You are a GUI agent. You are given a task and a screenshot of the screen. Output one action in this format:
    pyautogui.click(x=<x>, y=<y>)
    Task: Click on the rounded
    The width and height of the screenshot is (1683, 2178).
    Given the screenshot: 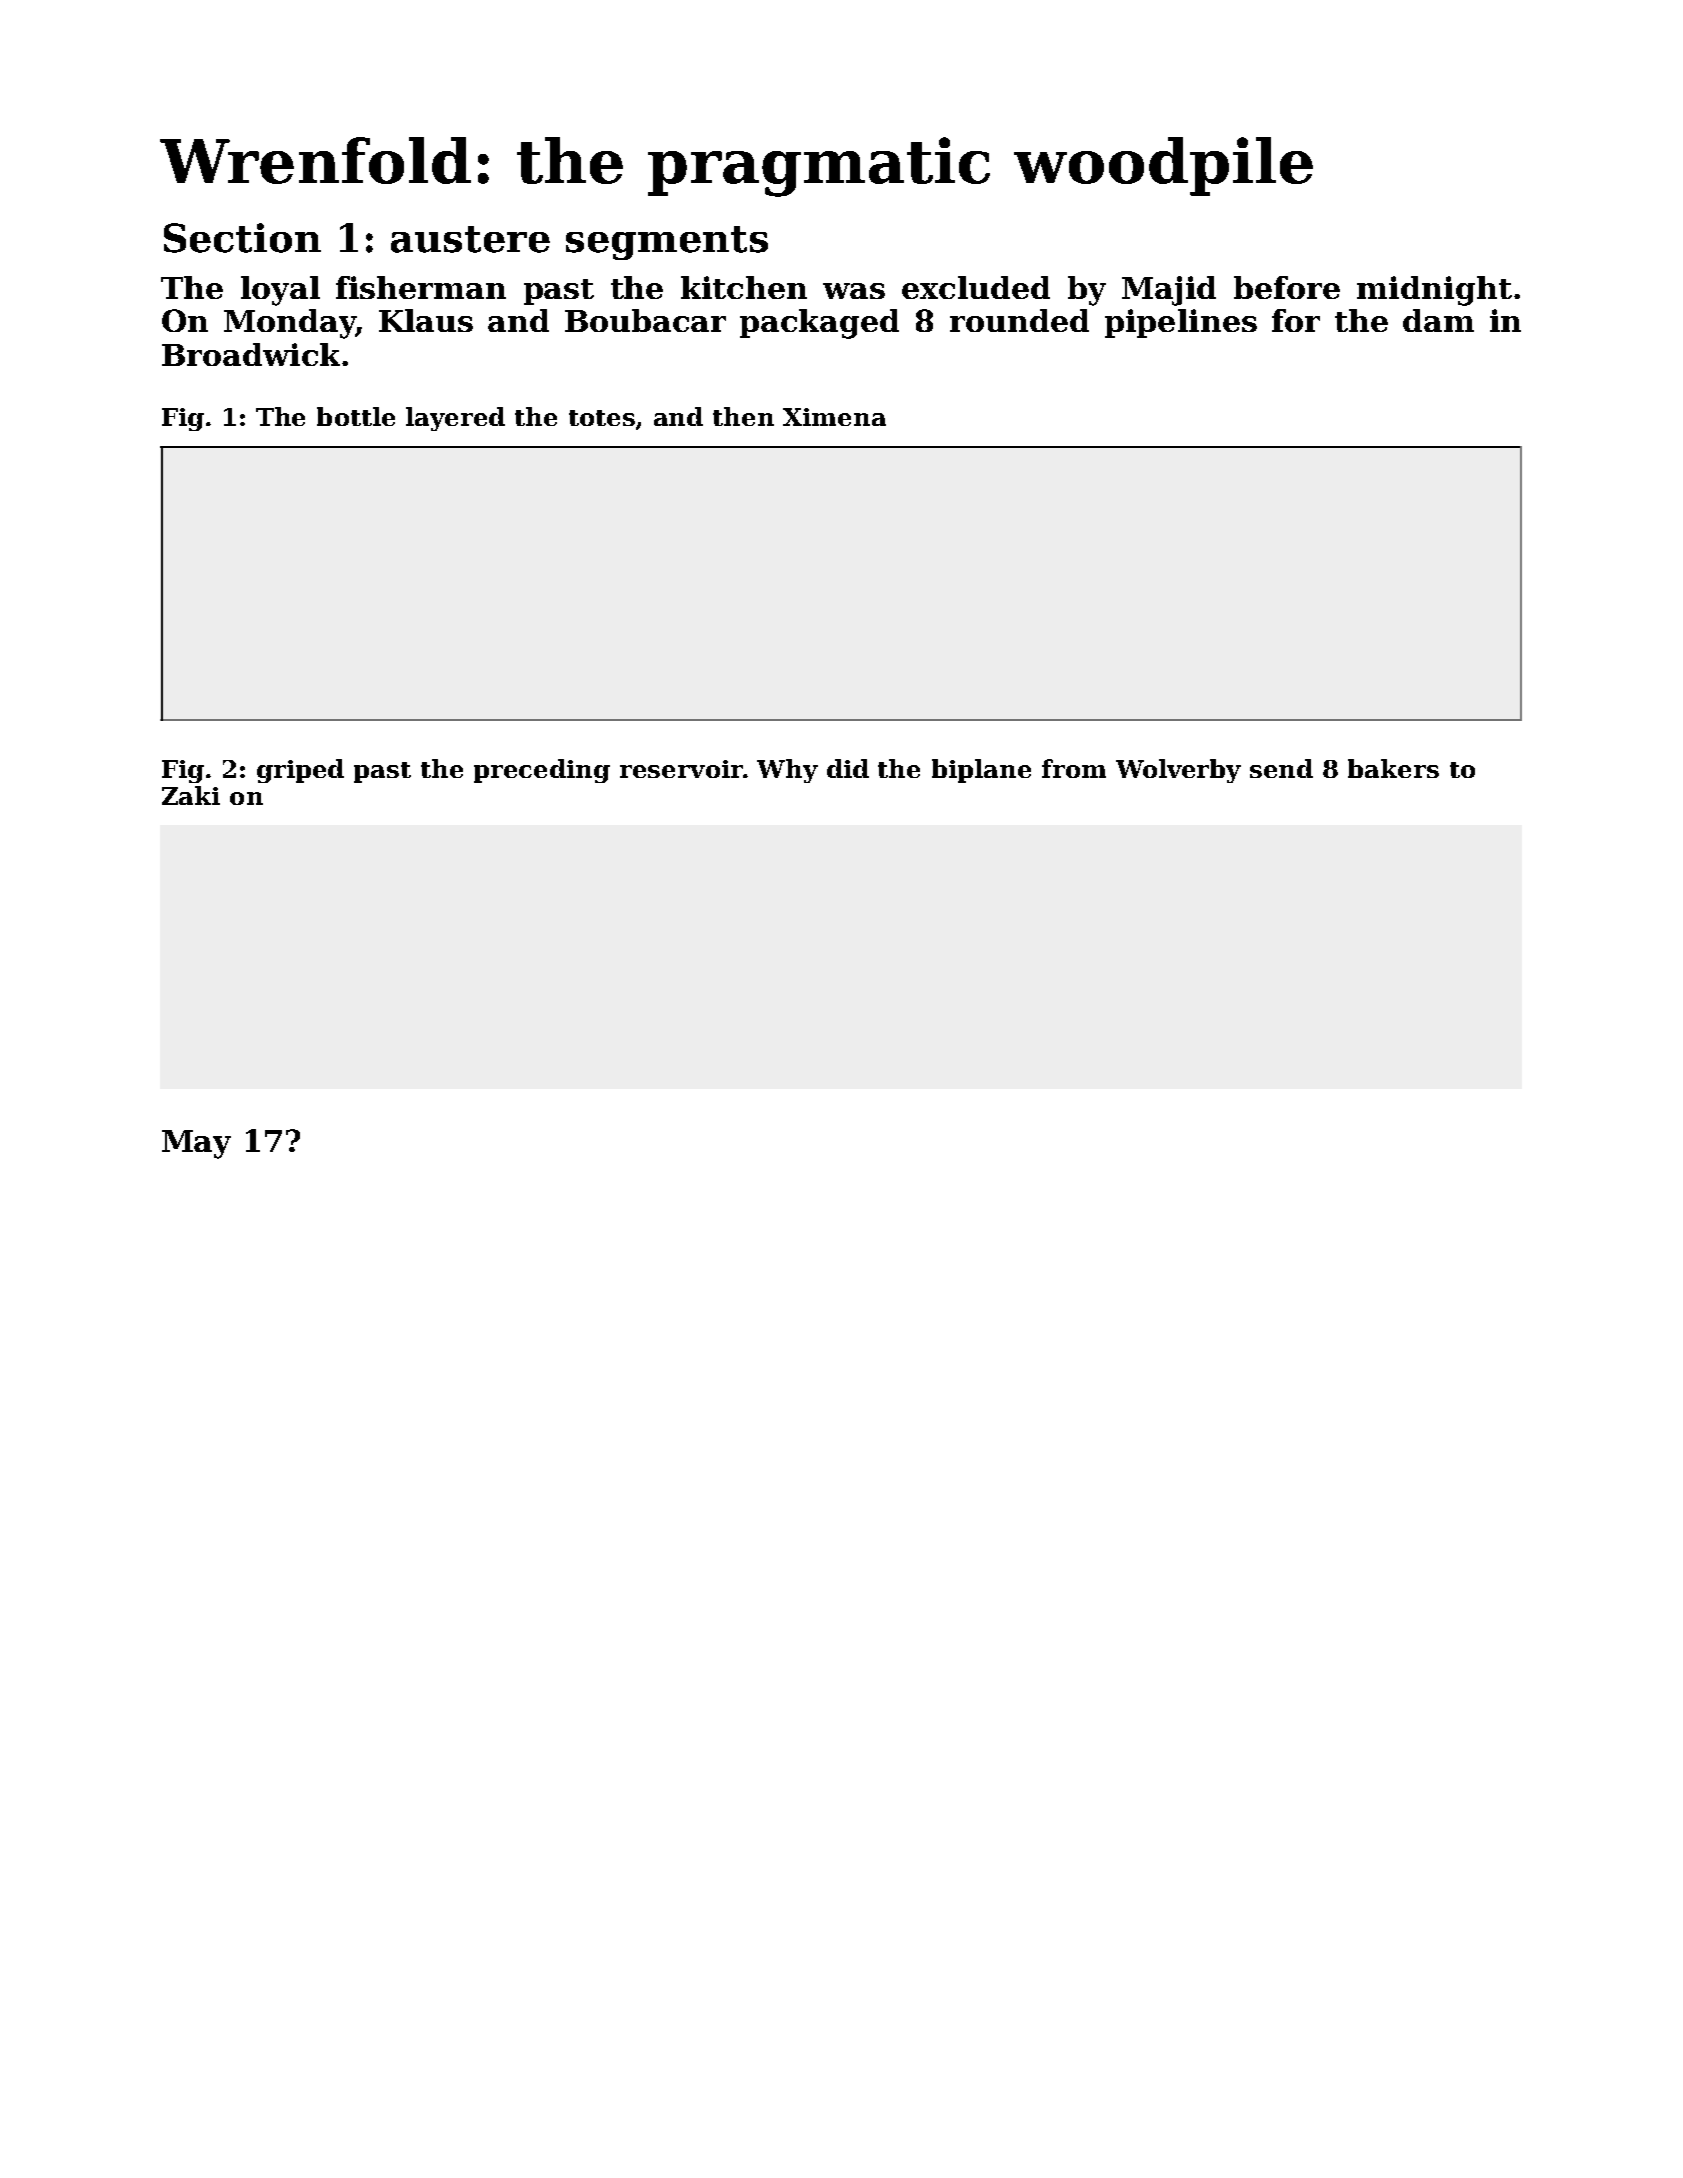 What is the action you would take?
    pyautogui.click(x=1019, y=320)
